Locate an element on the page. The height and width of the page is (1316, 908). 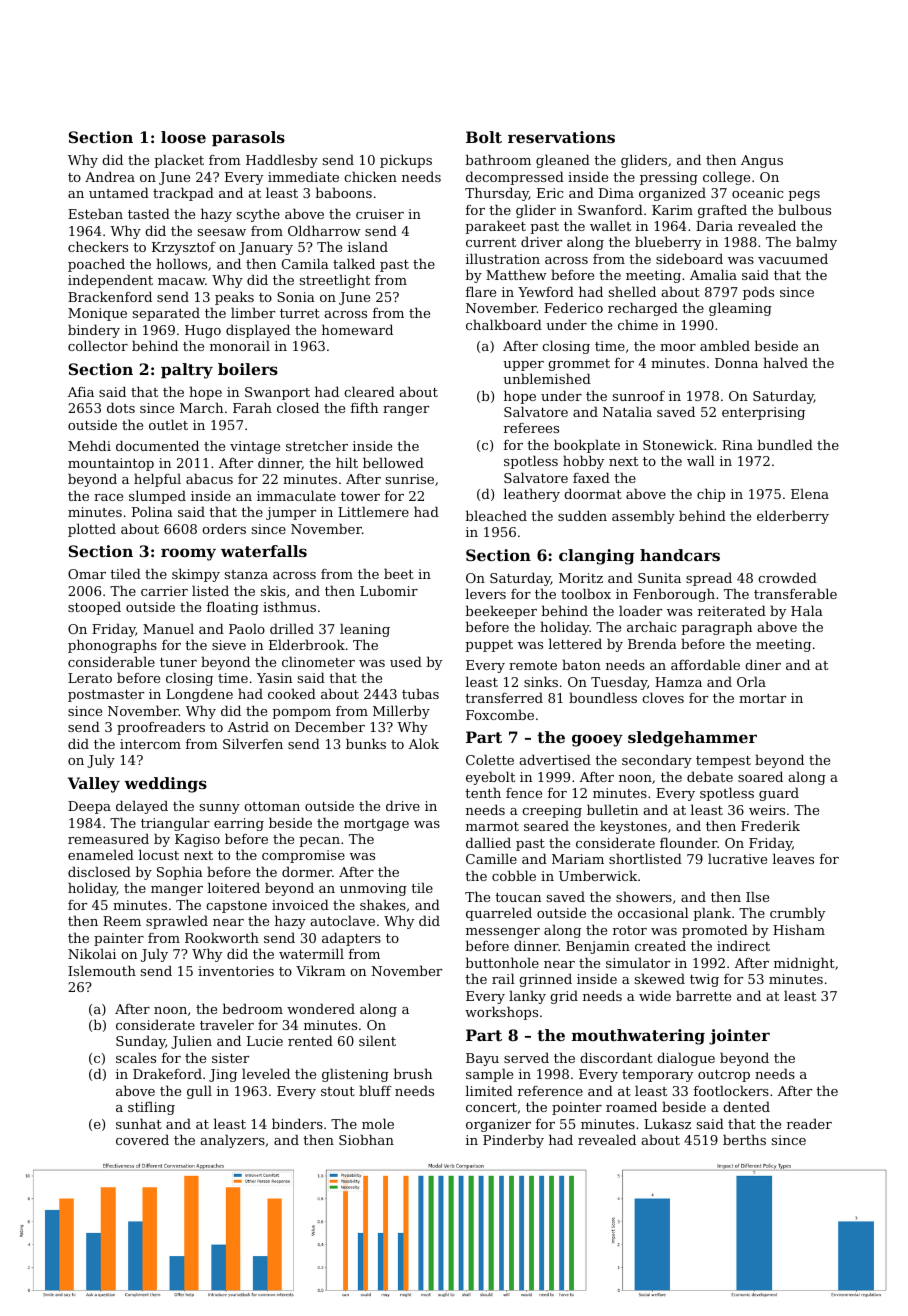
Astrid is located at coordinates (248, 726).
